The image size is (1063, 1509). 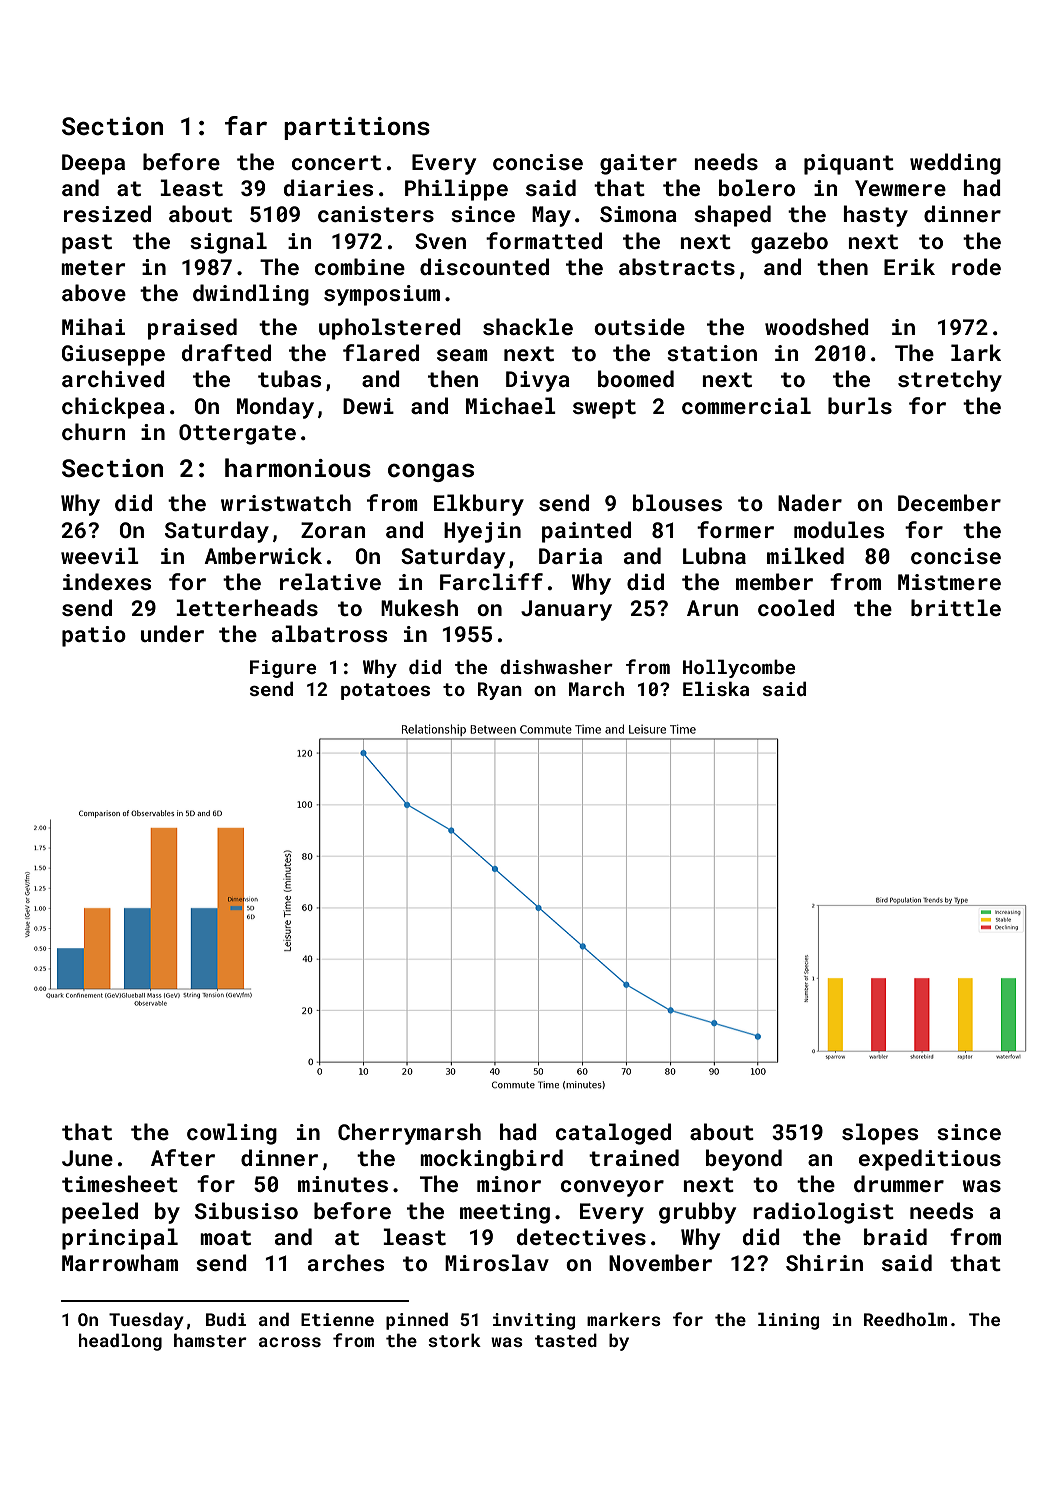 What do you see at coordinates (880, 1134) in the screenshot?
I see `slopes` at bounding box center [880, 1134].
